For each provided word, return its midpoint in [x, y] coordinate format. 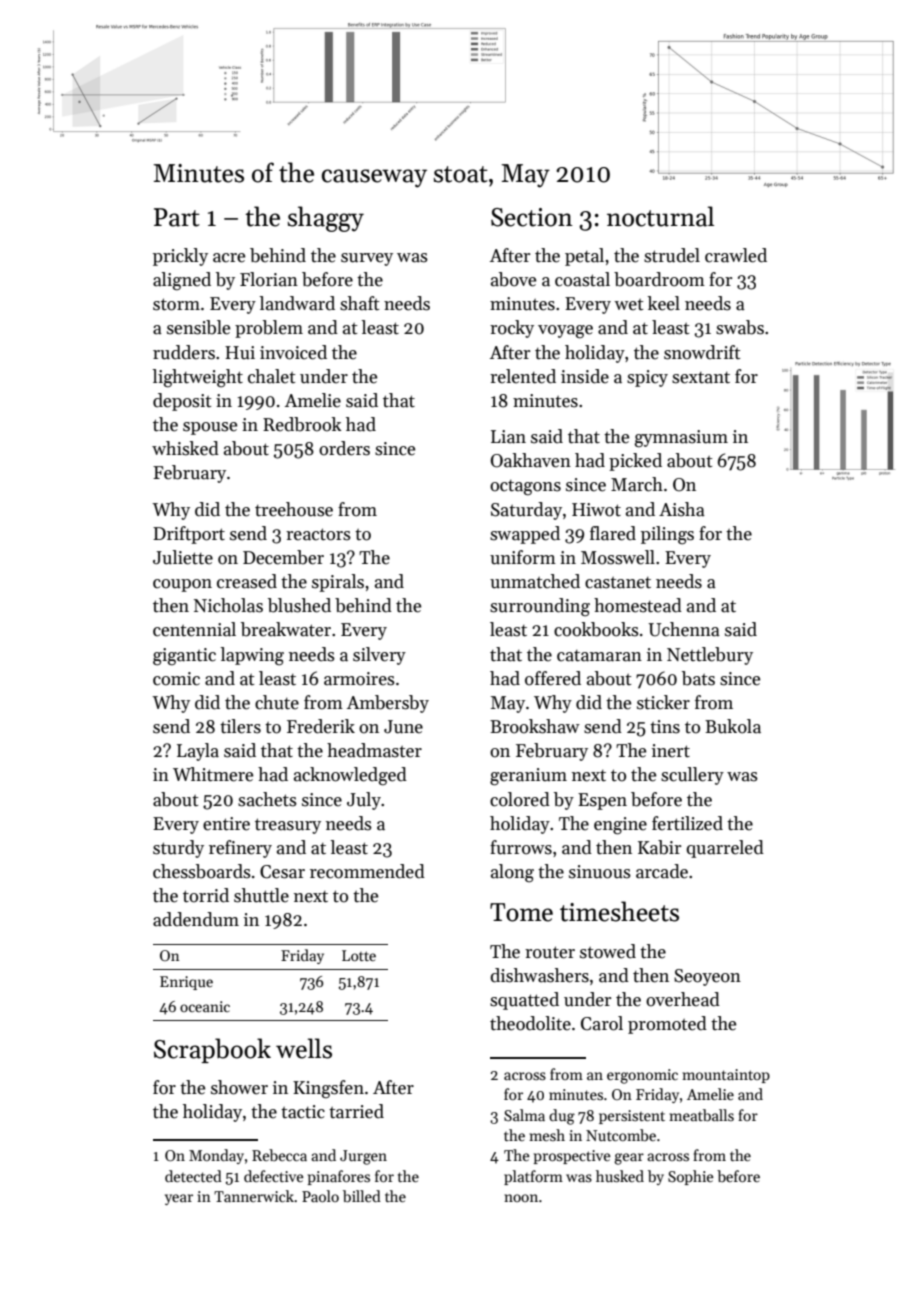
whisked [185, 448]
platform [533, 1177]
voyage [565, 332]
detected [193, 1176]
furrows [521, 847]
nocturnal [660, 216]
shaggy [326, 219]
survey [367, 259]
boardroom [659, 279]
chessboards [202, 871]
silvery [379, 656]
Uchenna [684, 629]
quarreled [725, 849]
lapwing [252, 656]
